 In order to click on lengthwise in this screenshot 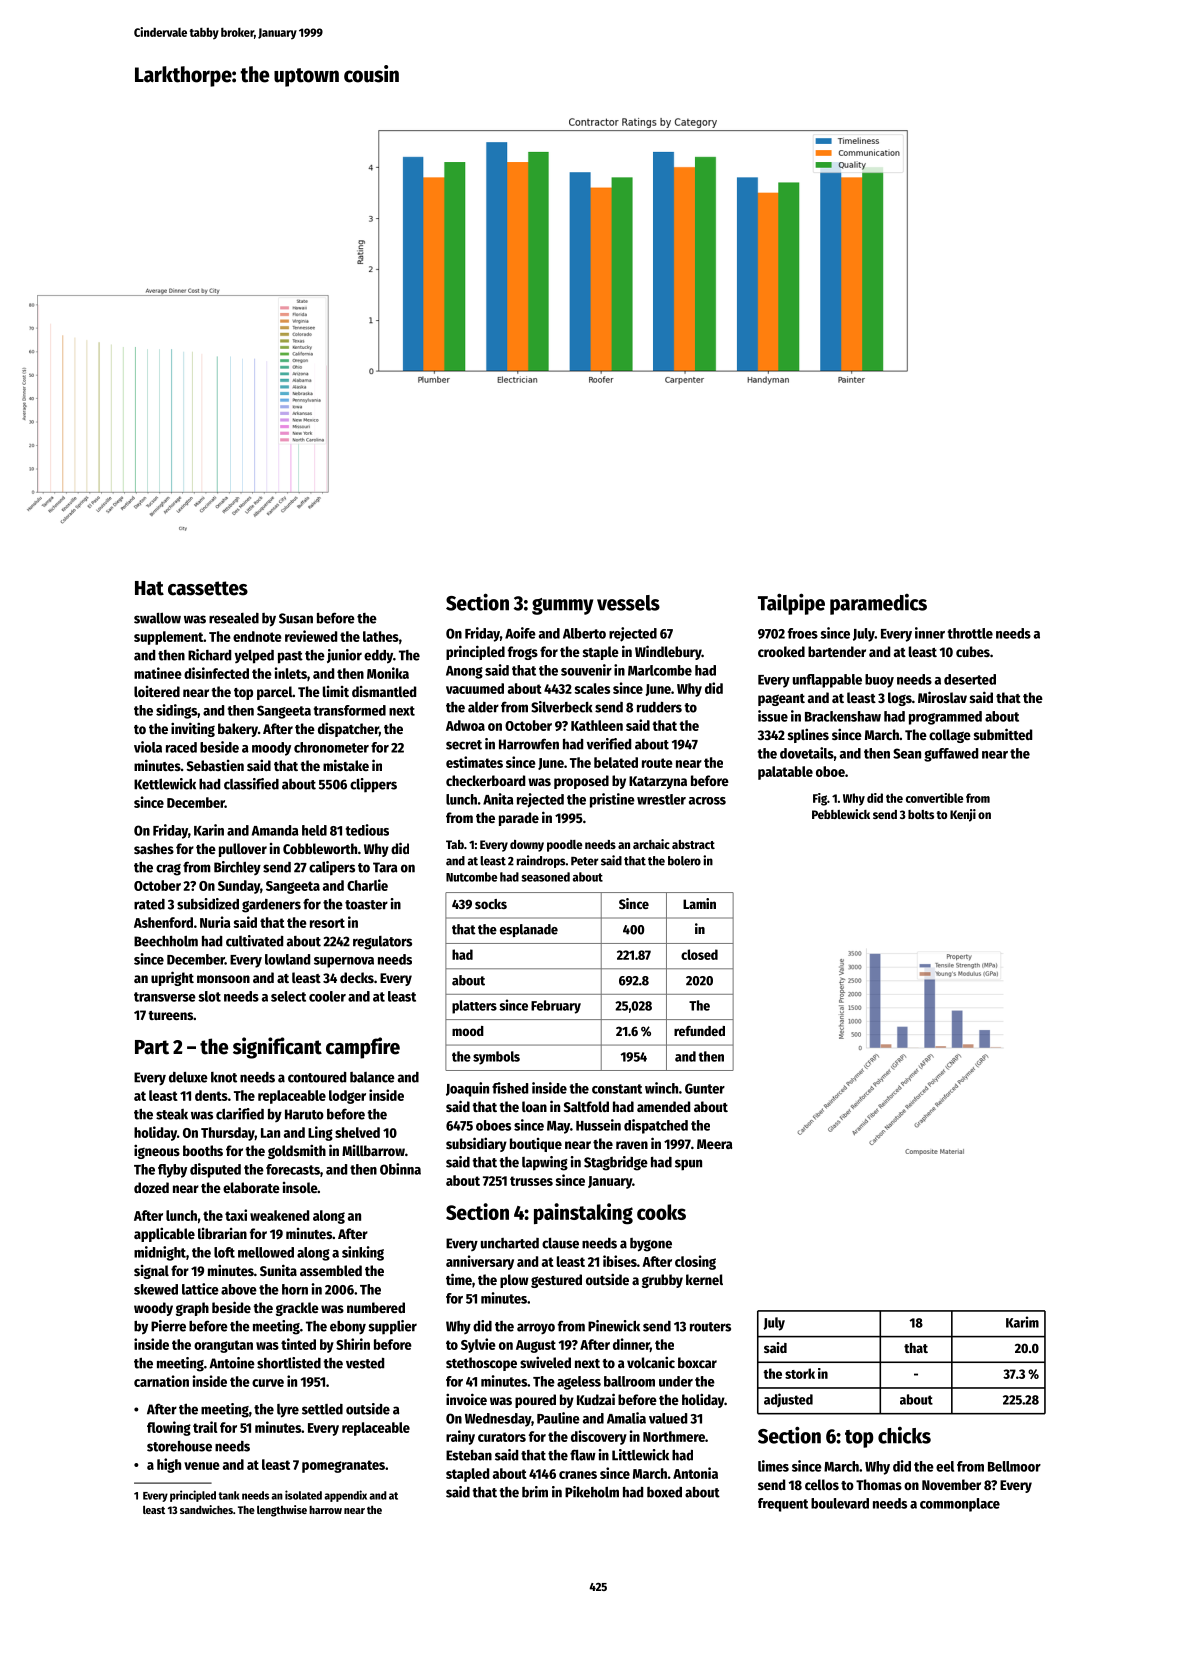, I will do `click(282, 1511)`.
